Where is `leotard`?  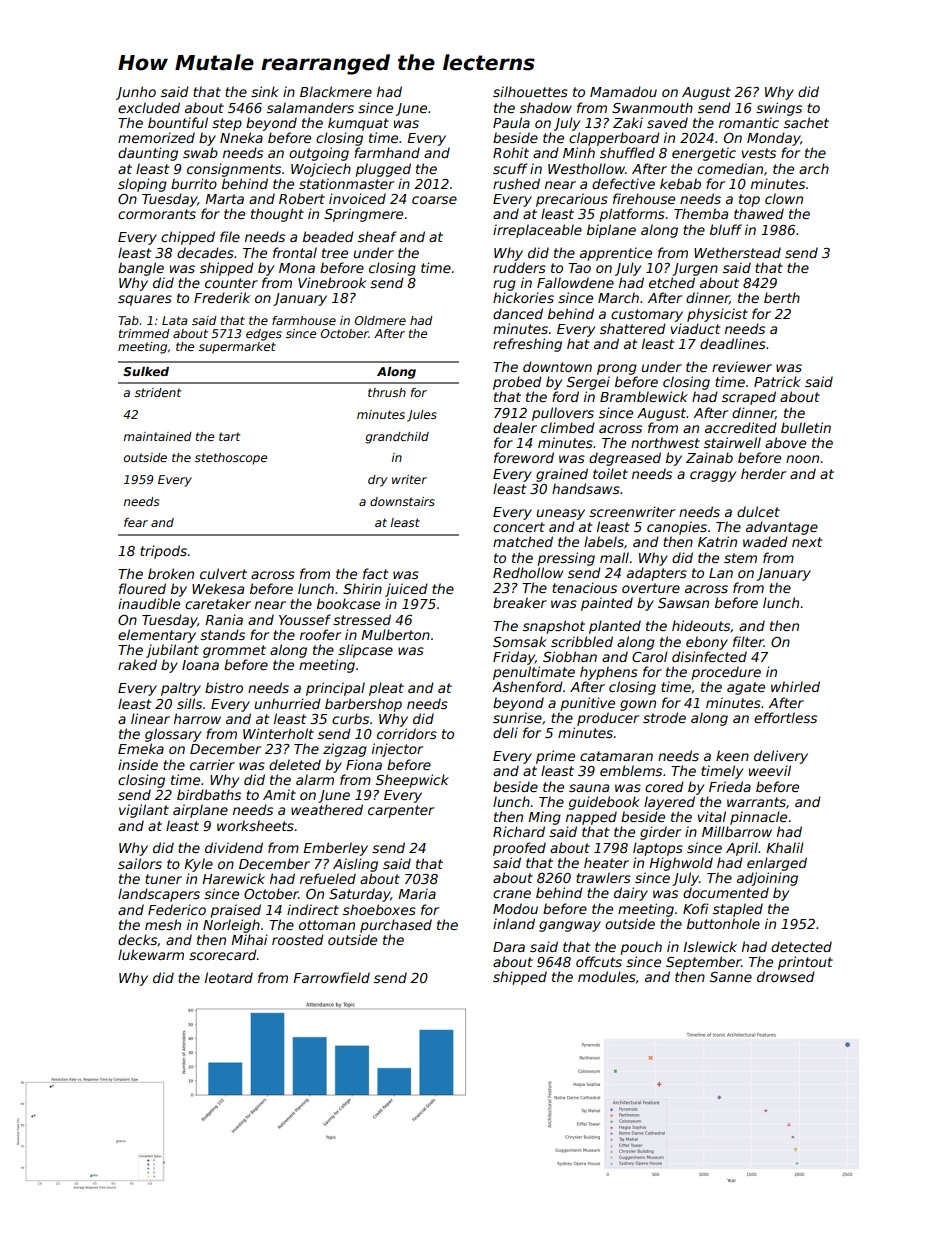 leotard is located at coordinates (229, 977).
